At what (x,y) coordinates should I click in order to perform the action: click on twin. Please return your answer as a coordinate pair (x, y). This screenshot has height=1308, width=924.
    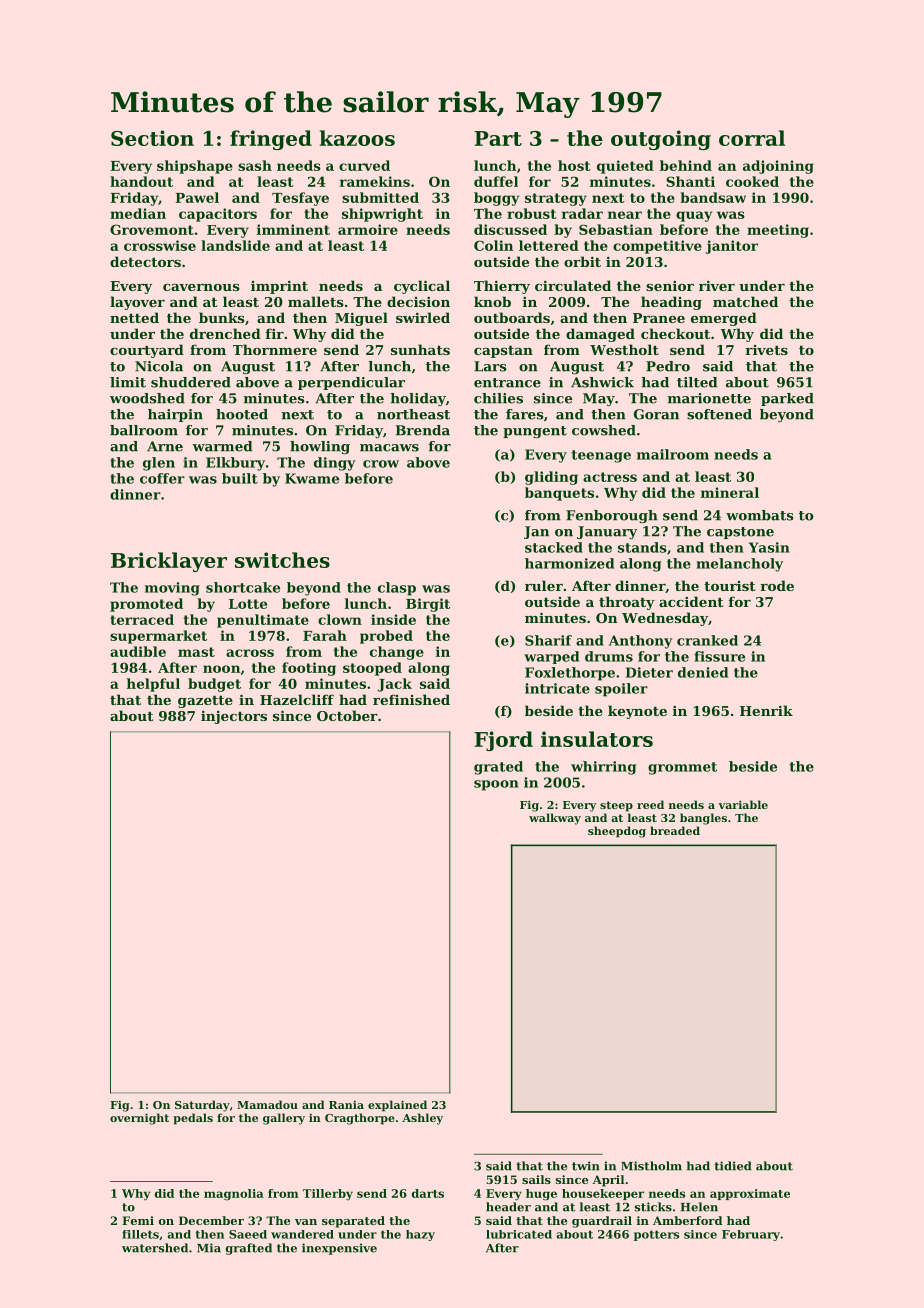
    Looking at the image, I should click on (586, 1166).
